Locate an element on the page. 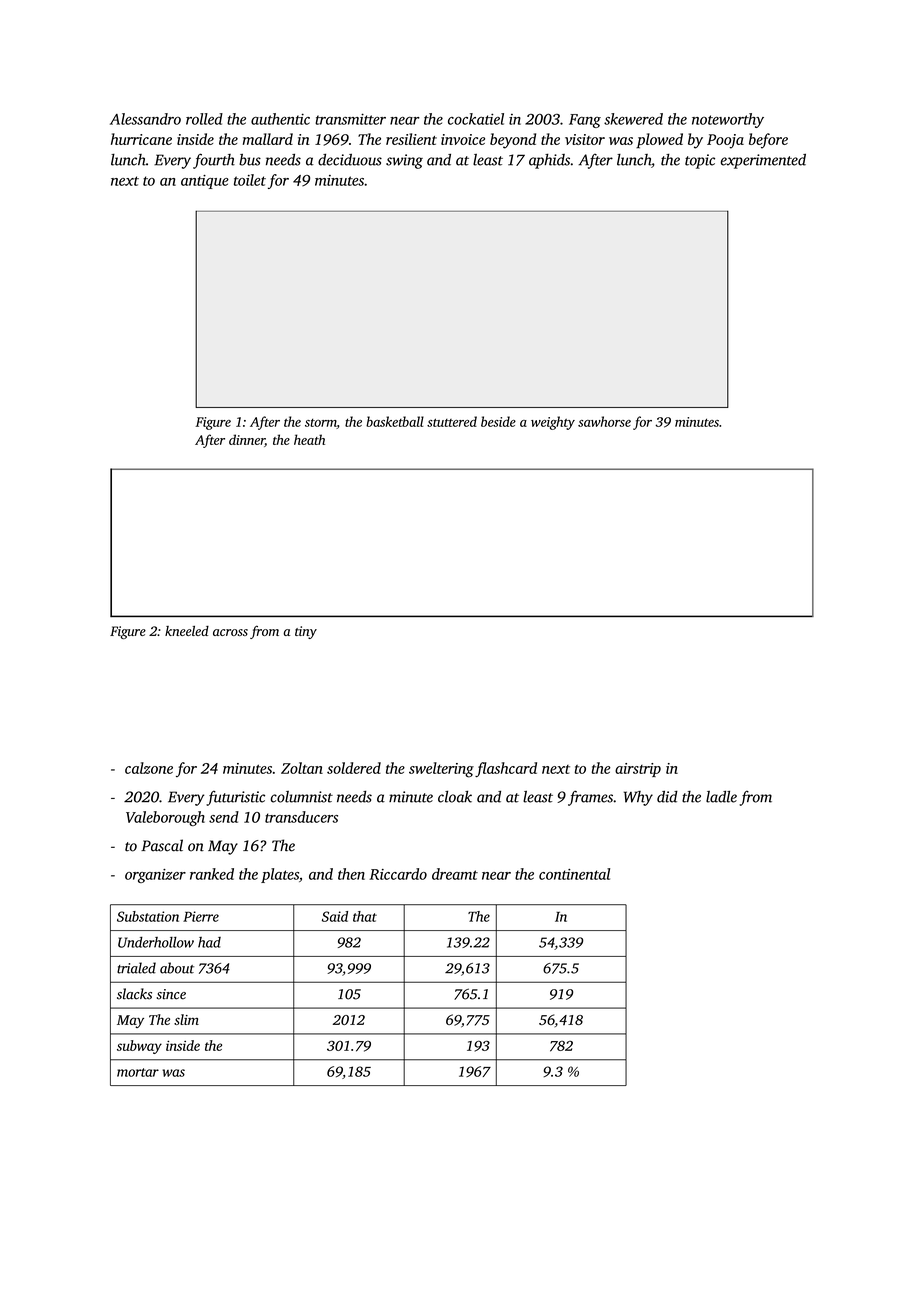 Image resolution: width=924 pixels, height=1308 pixels. sawhorse is located at coordinates (604, 421).
